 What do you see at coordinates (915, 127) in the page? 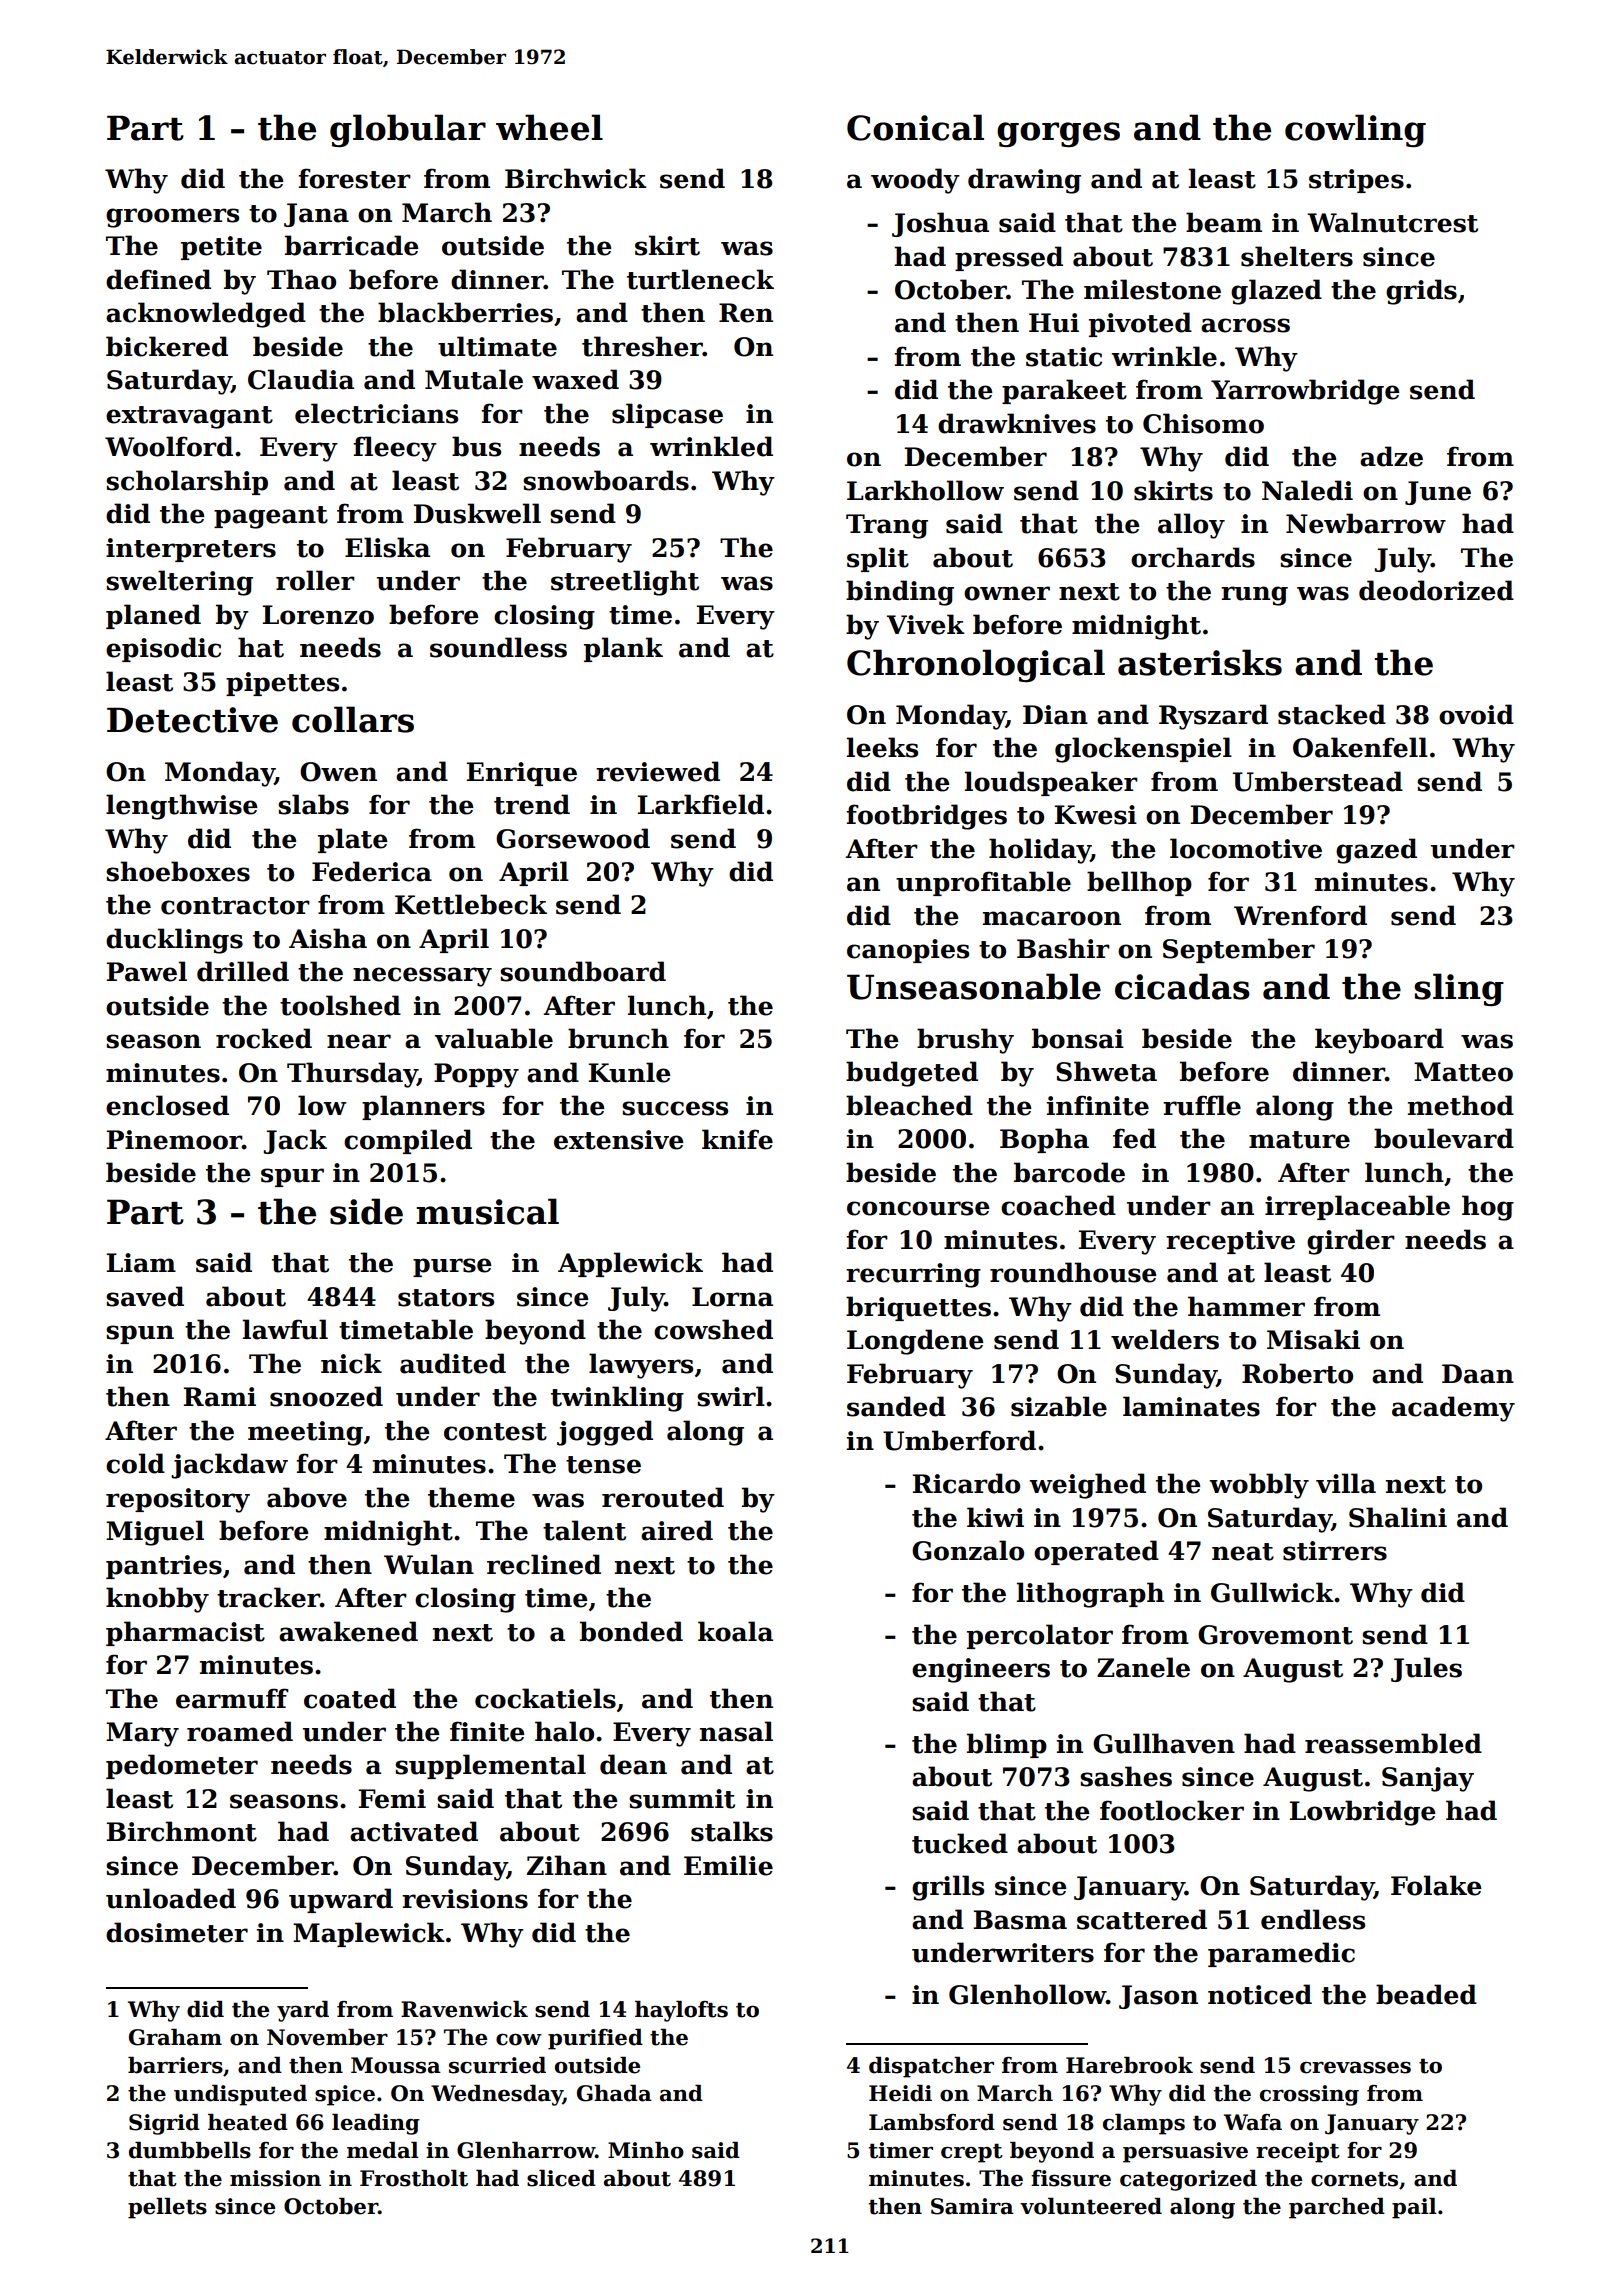
I see `Conical` at bounding box center [915, 127].
